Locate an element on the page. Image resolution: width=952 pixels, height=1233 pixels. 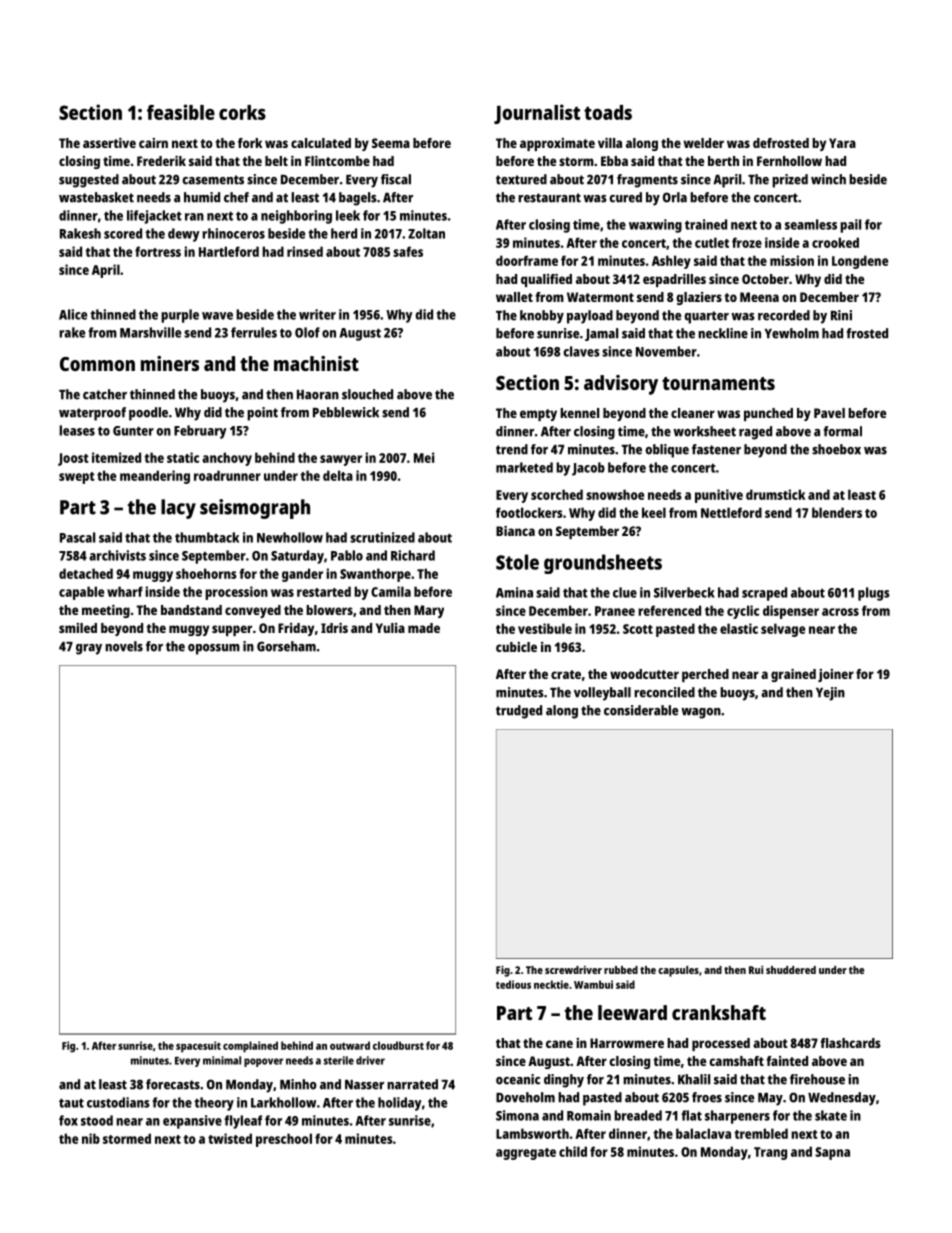
Seema is located at coordinates (391, 143).
